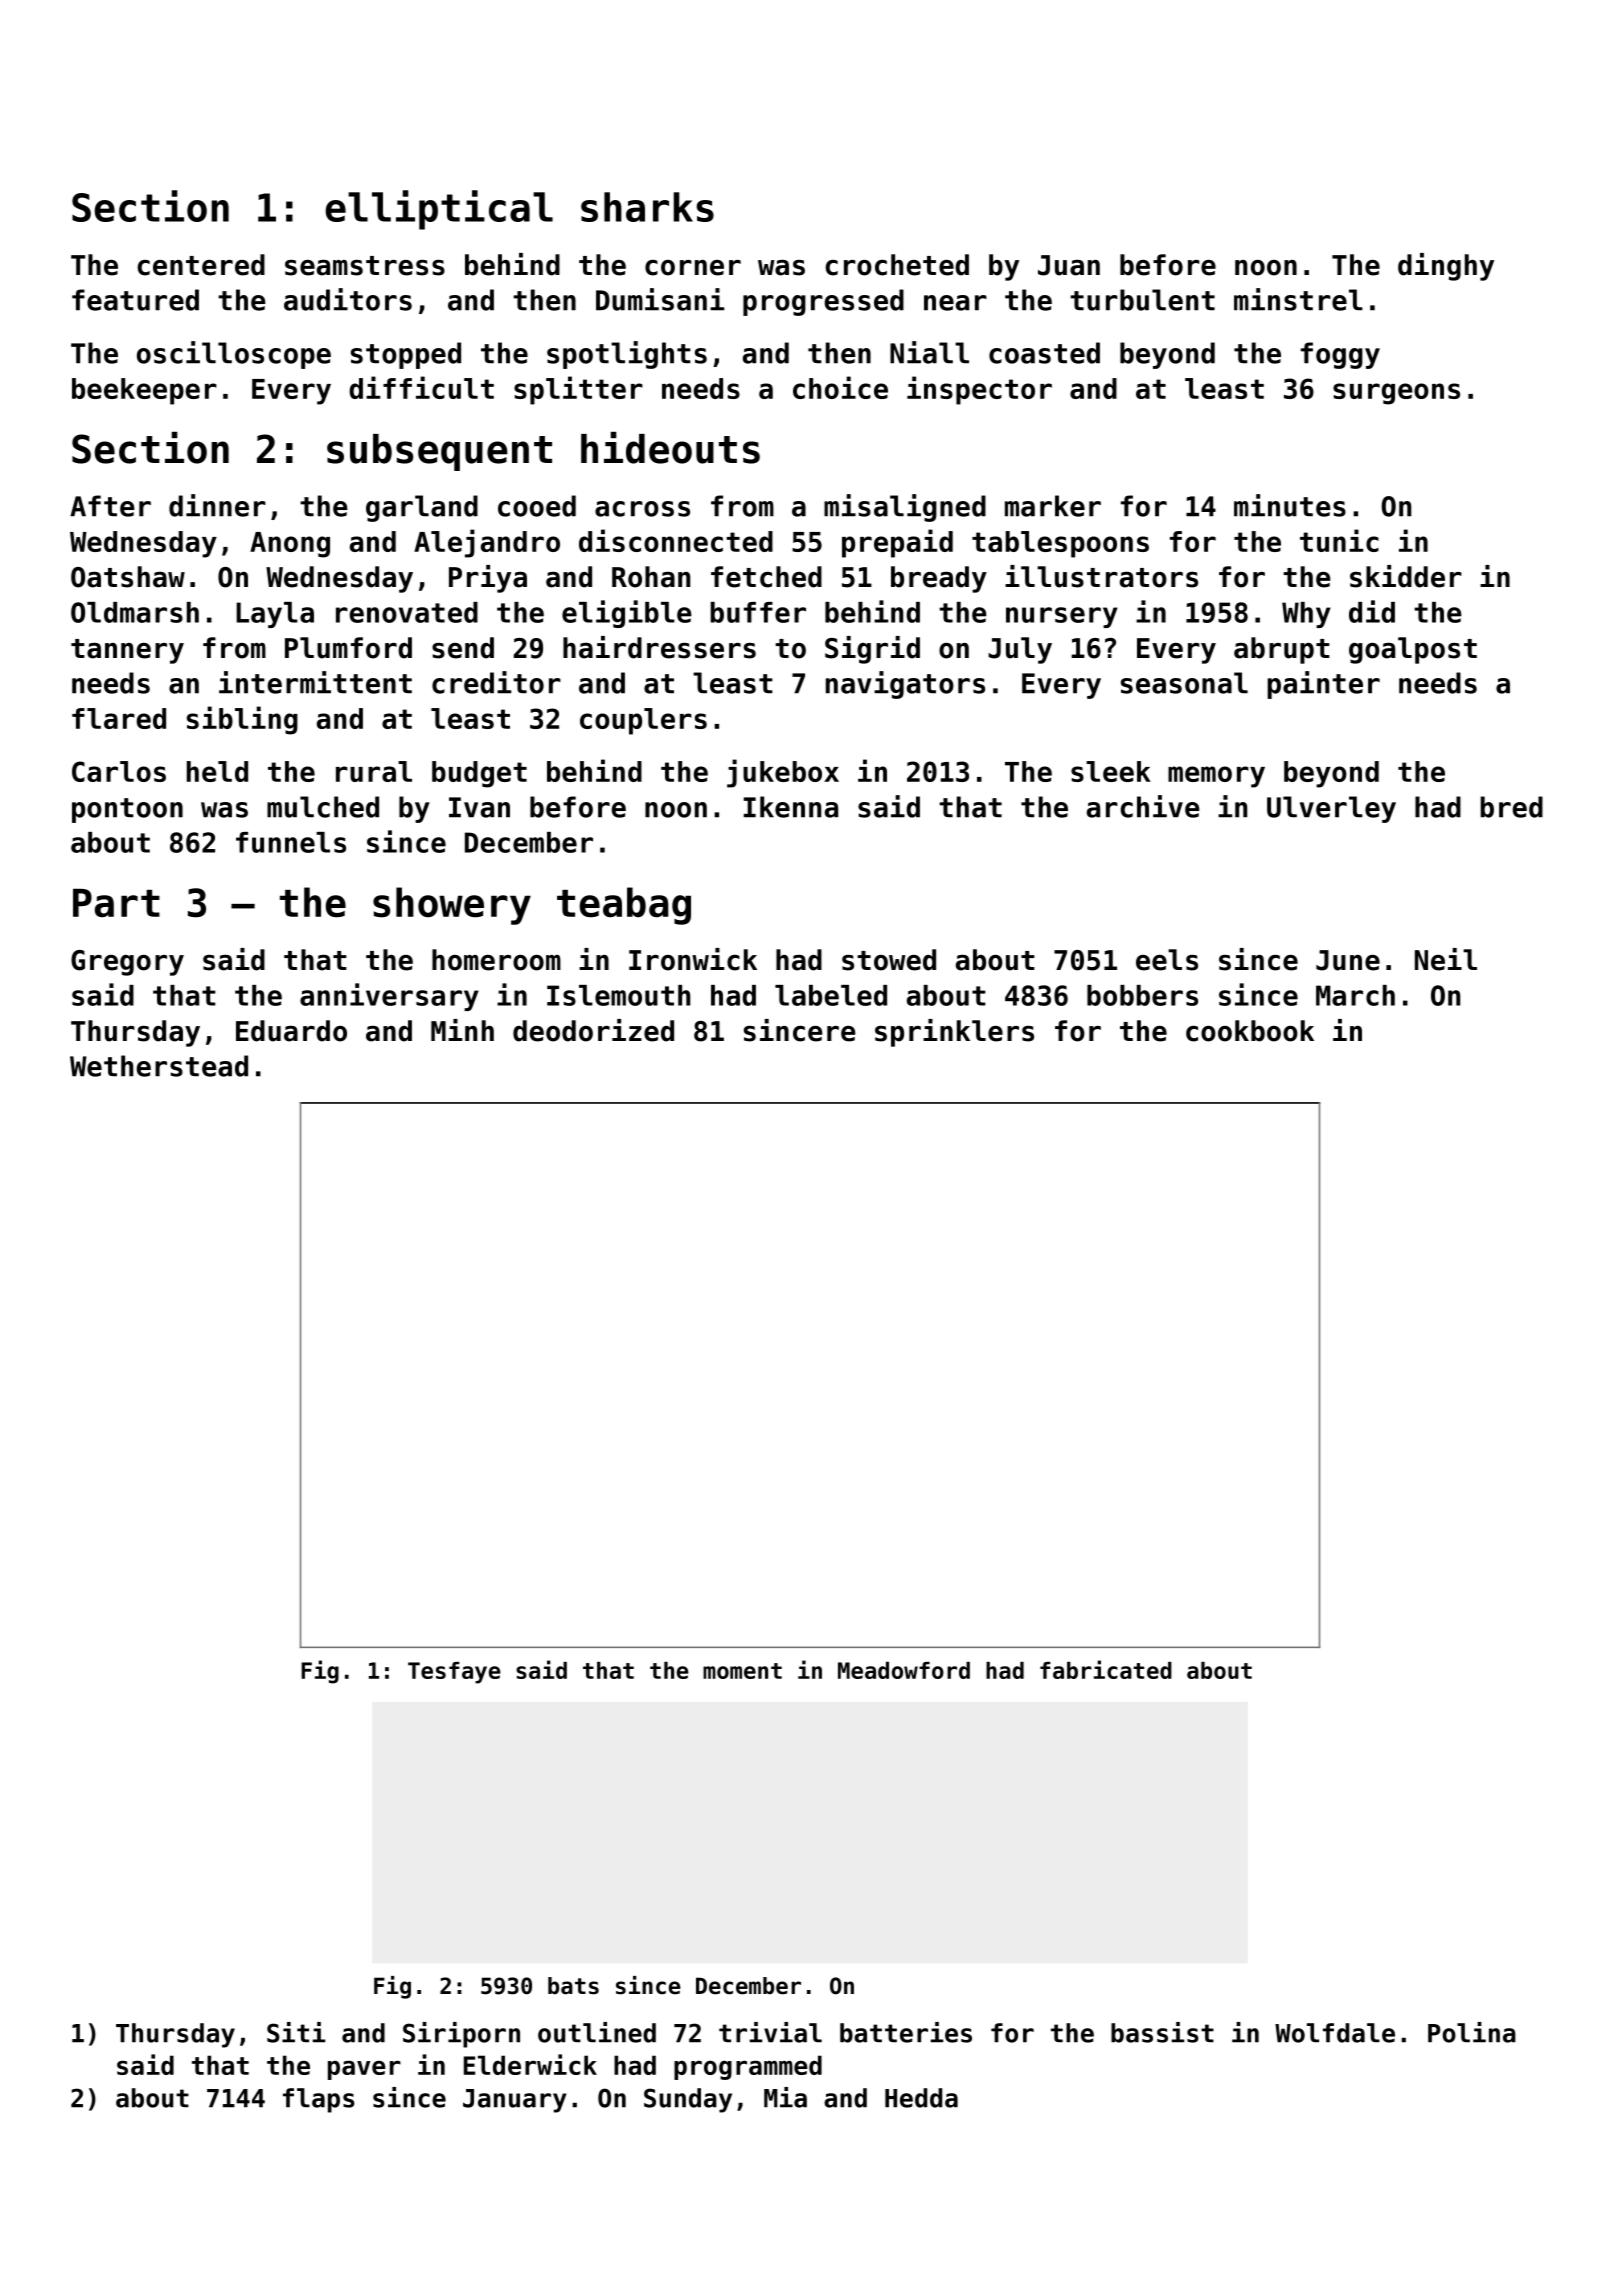 The height and width of the screenshot is (2292, 1620). What do you see at coordinates (897, 265) in the screenshot?
I see `crocheted` at bounding box center [897, 265].
